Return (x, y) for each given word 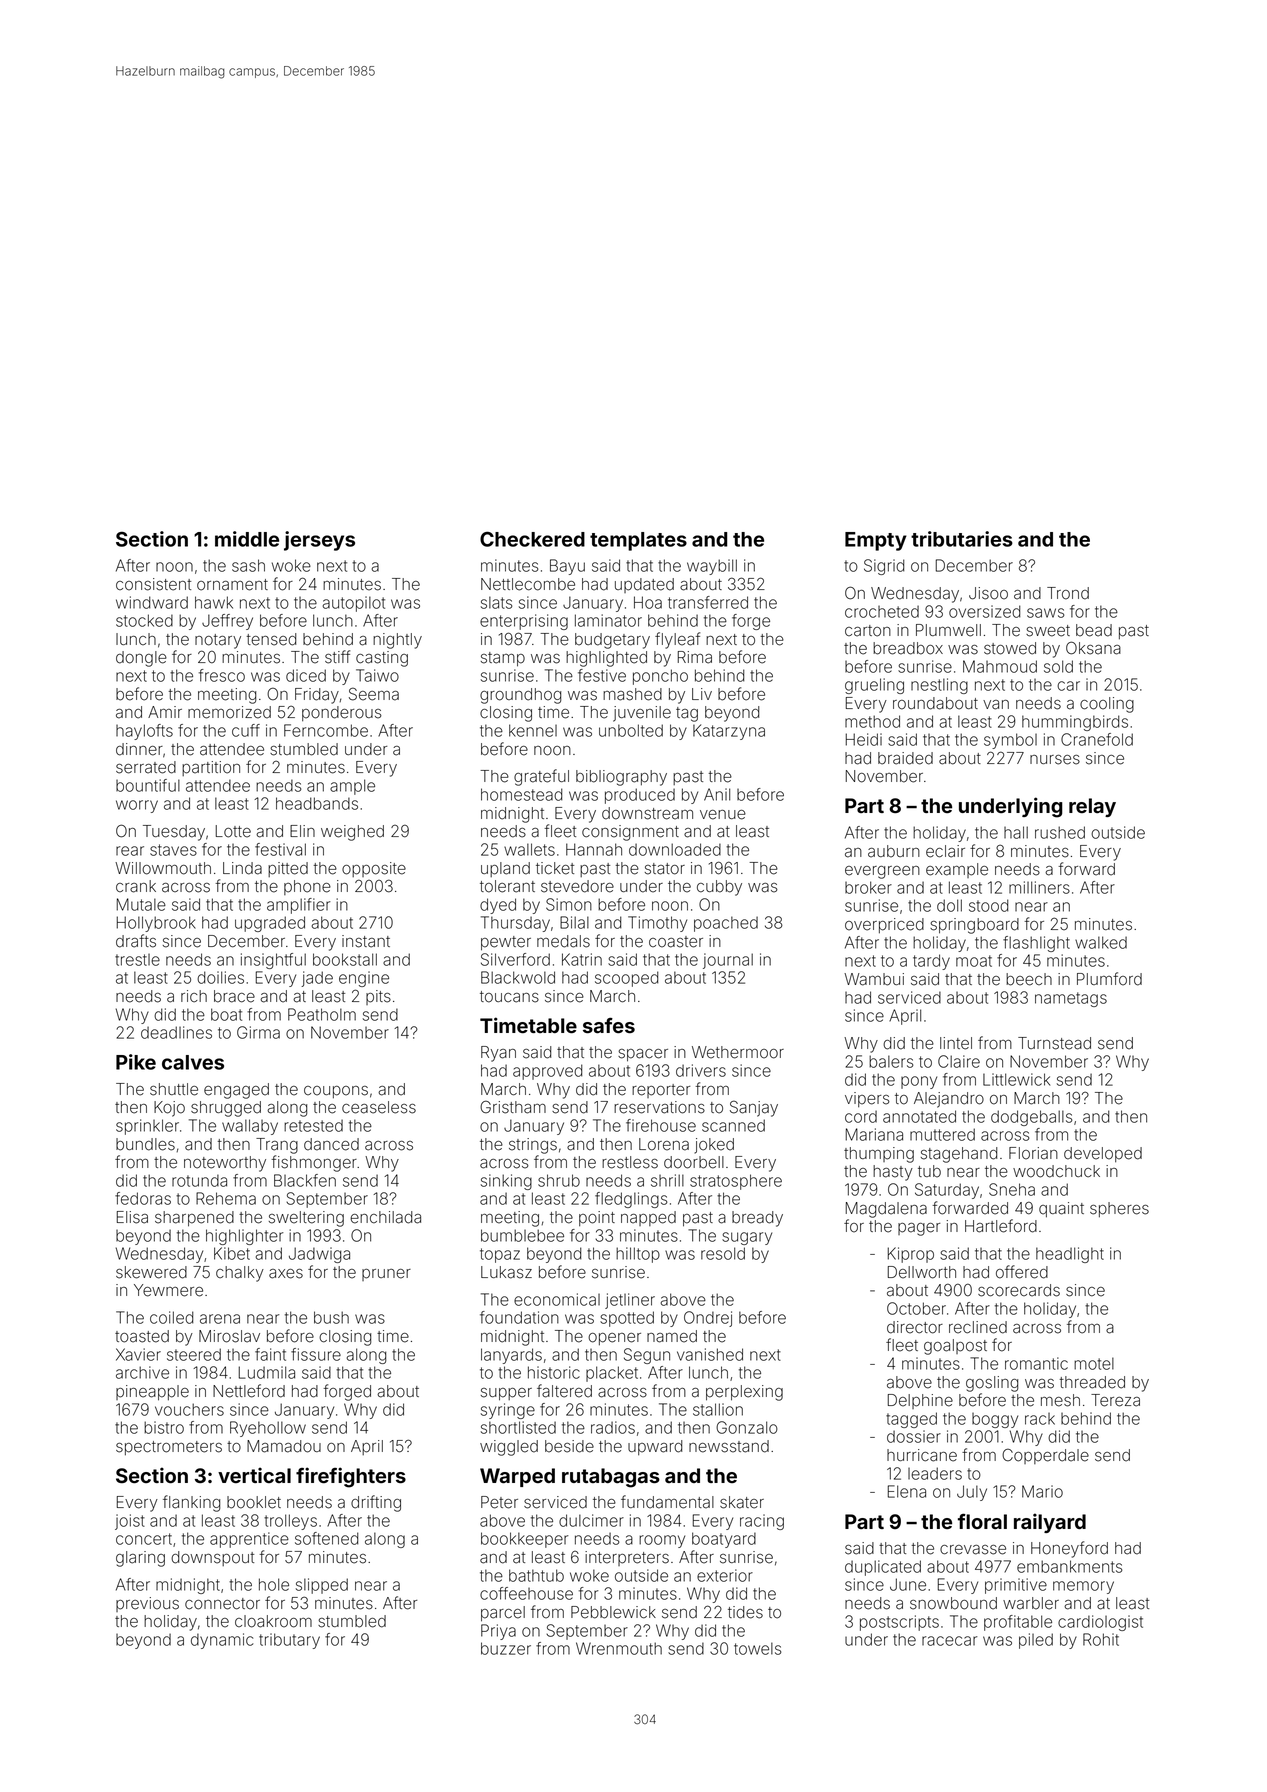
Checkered (532, 539)
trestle (137, 960)
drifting (376, 1503)
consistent (153, 584)
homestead (522, 794)
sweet (1048, 631)
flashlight (1036, 944)
